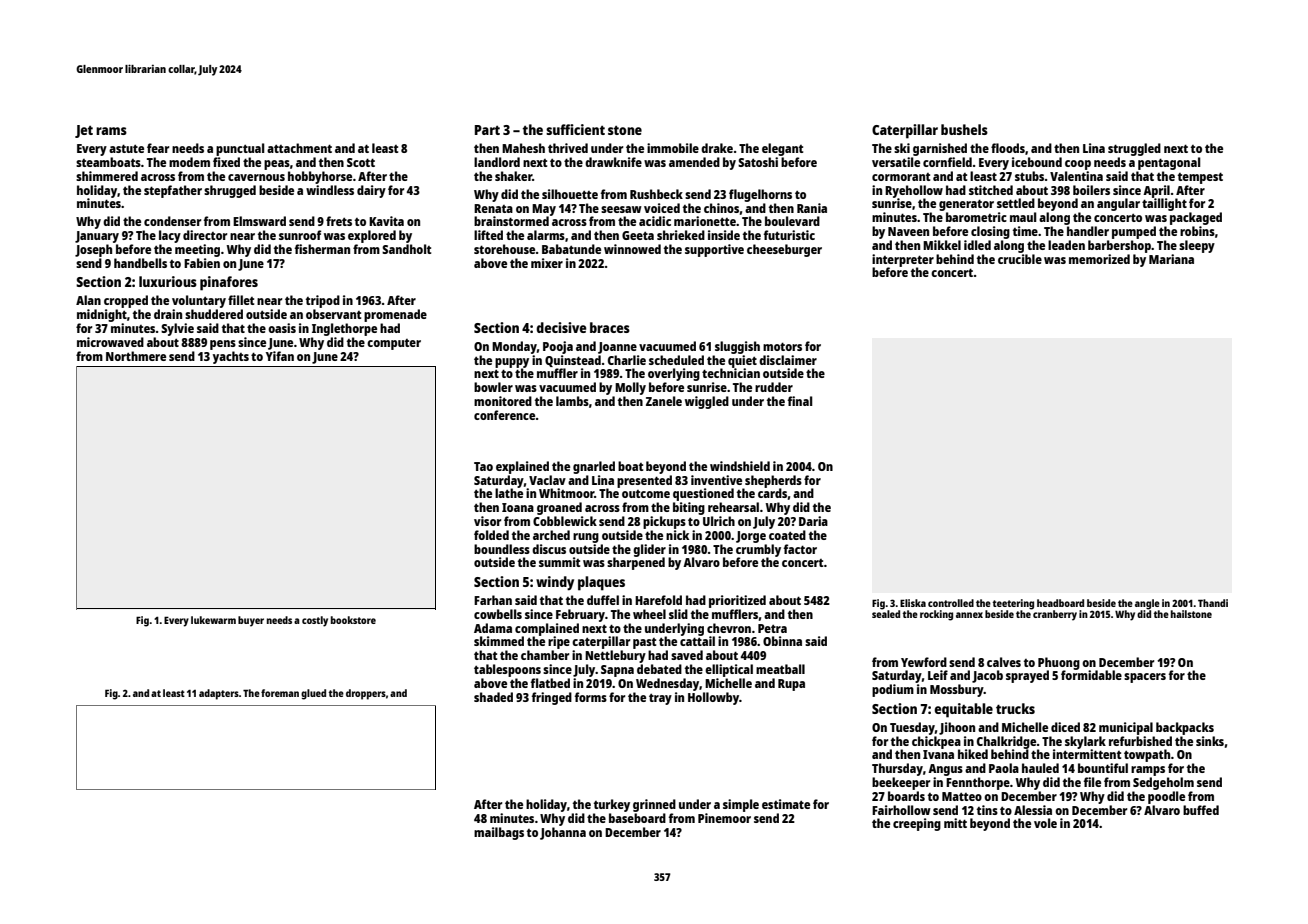  I want to click on Johanna, so click(563, 833).
